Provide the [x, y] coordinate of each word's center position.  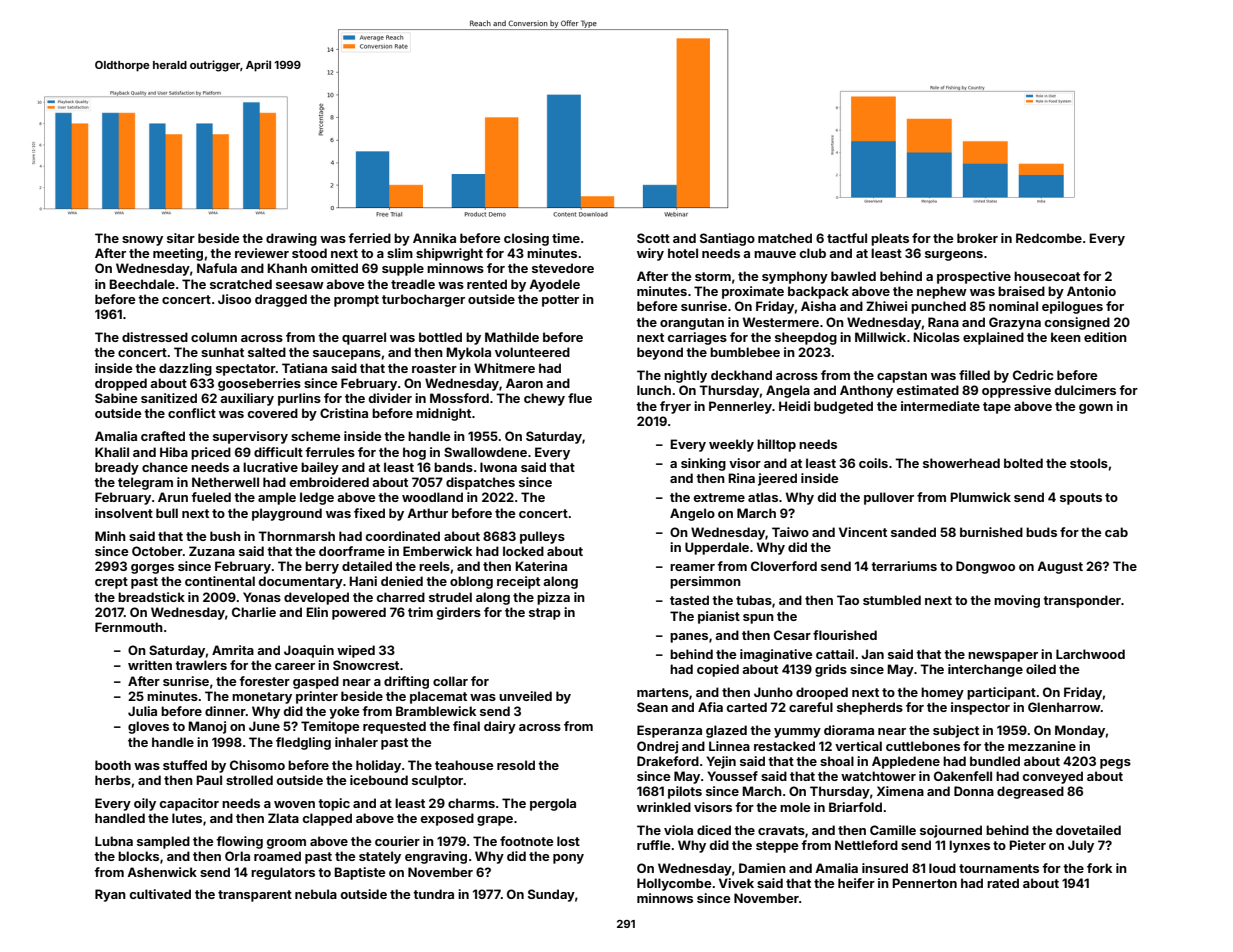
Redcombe [1049, 238]
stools [1089, 463]
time [566, 238]
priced [211, 453]
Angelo [692, 514]
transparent [255, 896]
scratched [241, 284]
